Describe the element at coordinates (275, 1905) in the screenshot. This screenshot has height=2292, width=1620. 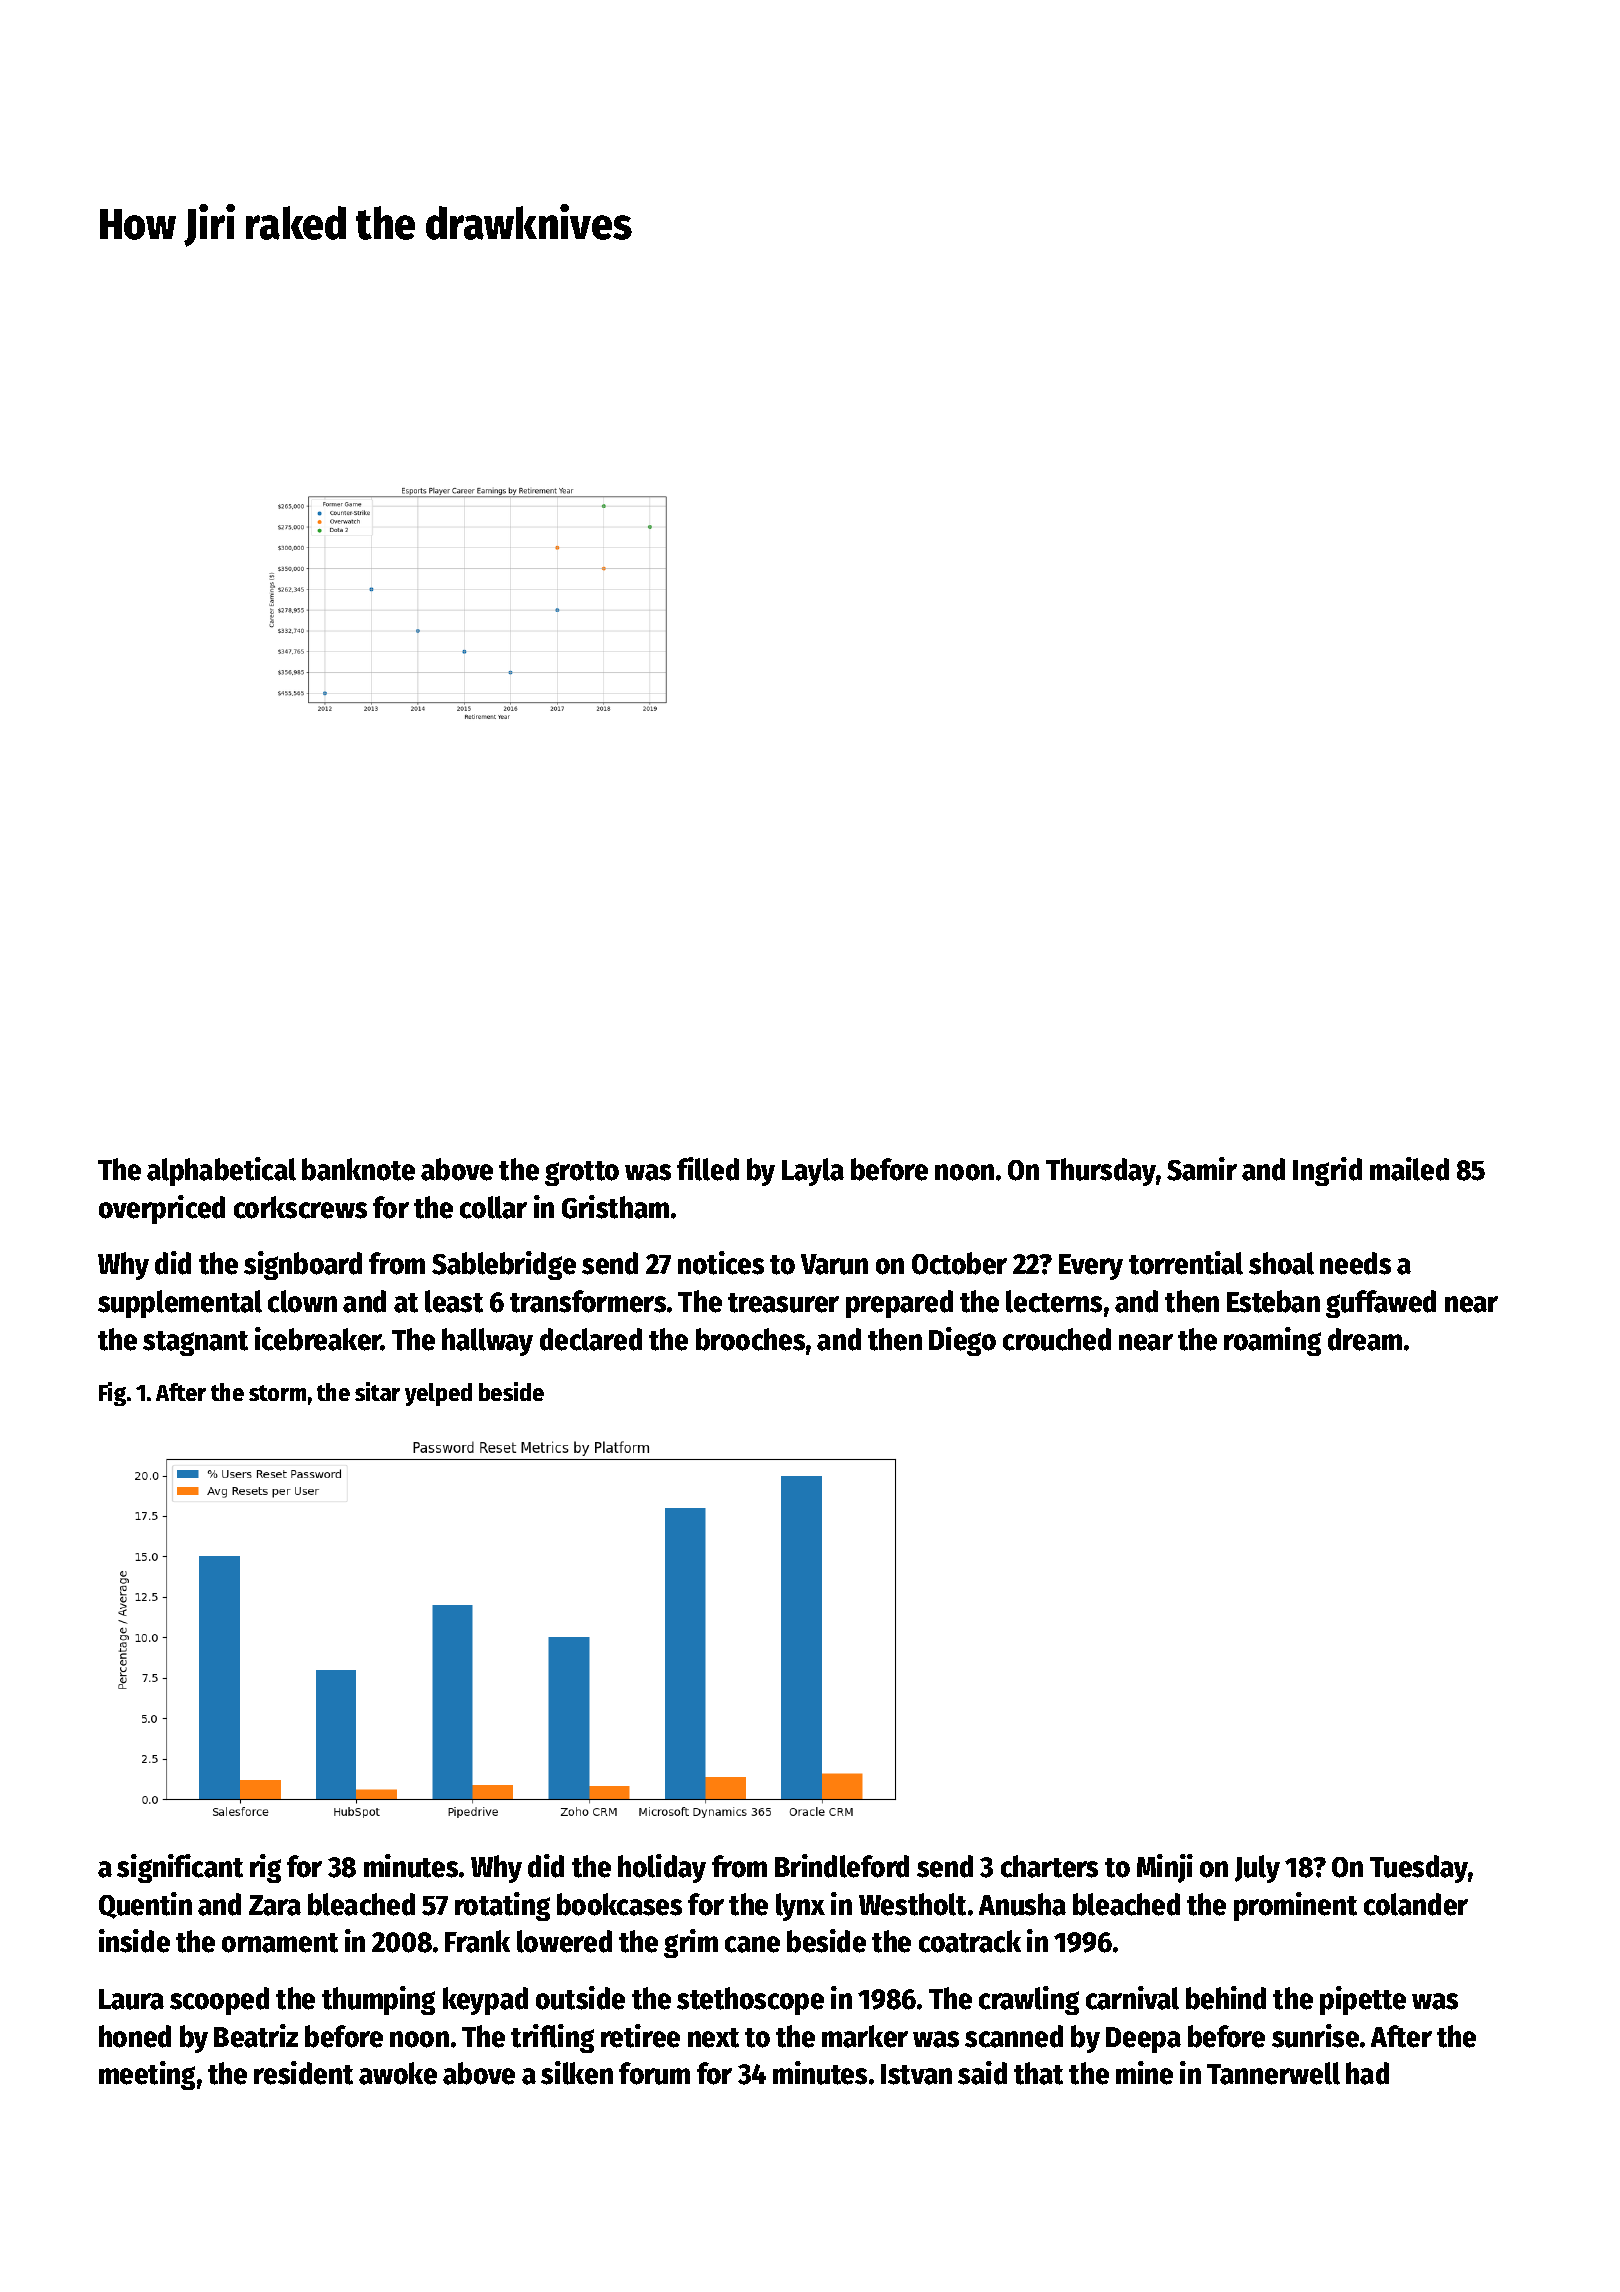
I see `Zara` at that location.
